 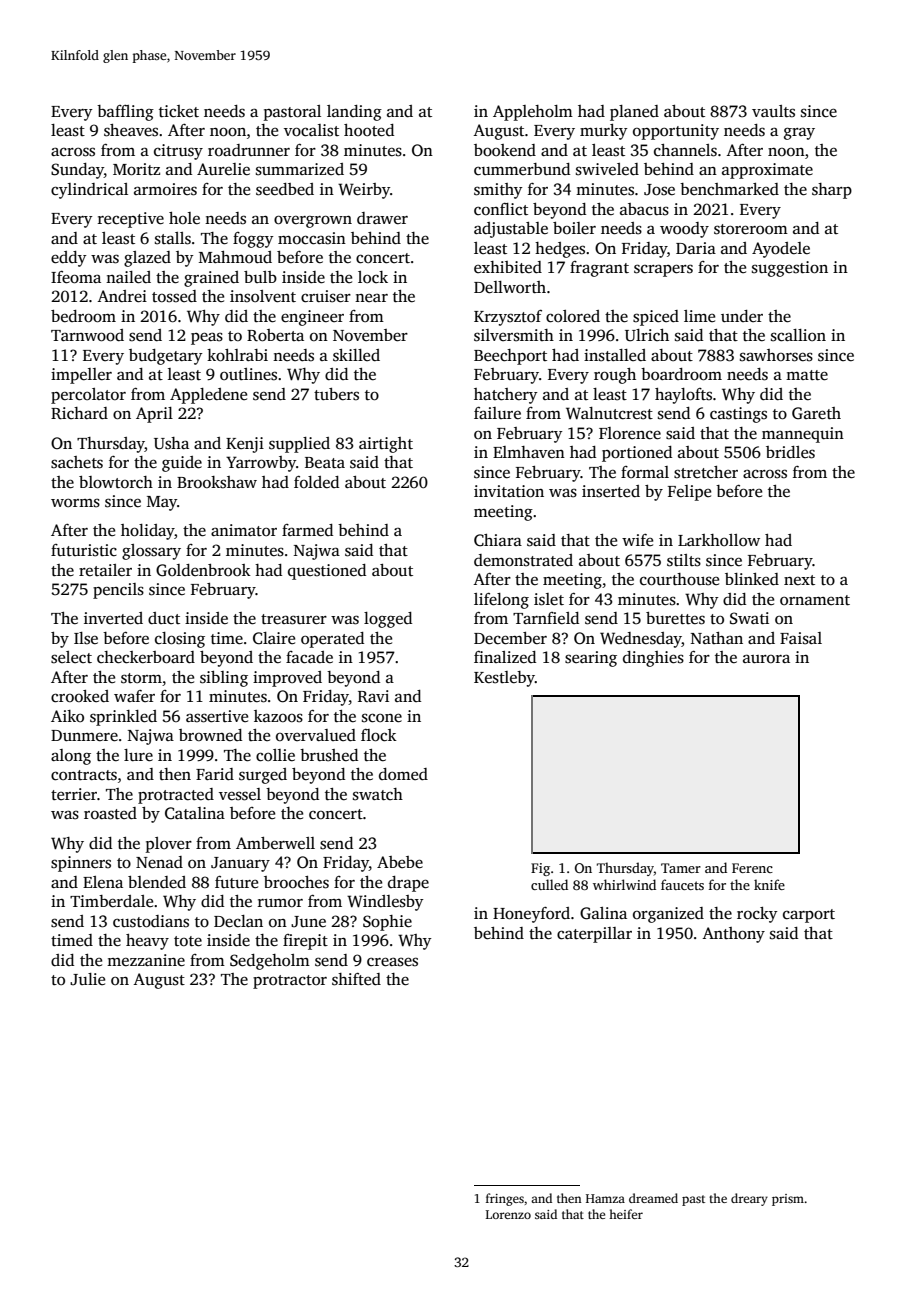 What do you see at coordinates (749, 618) in the screenshot?
I see `Swati` at bounding box center [749, 618].
